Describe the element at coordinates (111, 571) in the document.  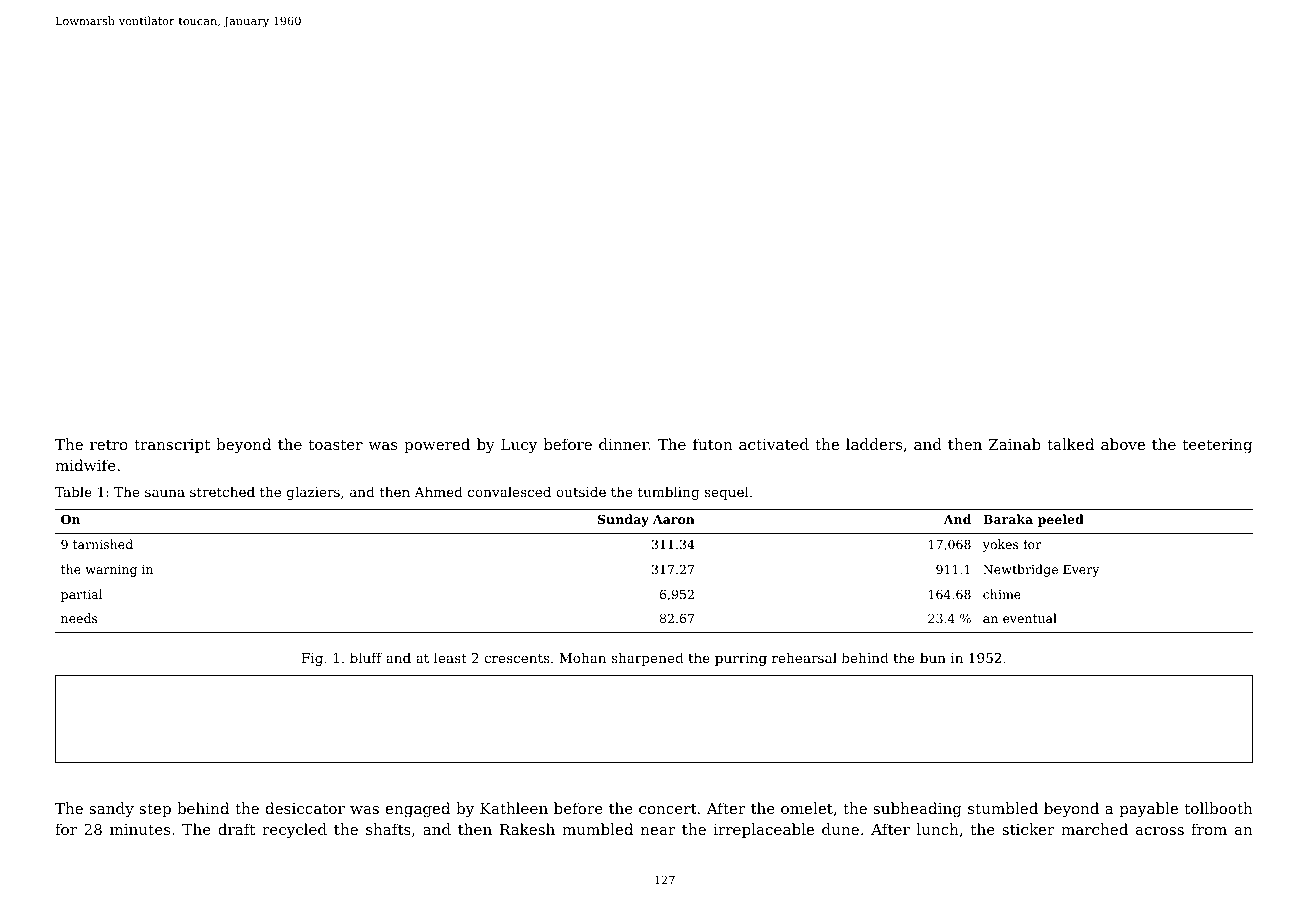
I see `warning` at that location.
